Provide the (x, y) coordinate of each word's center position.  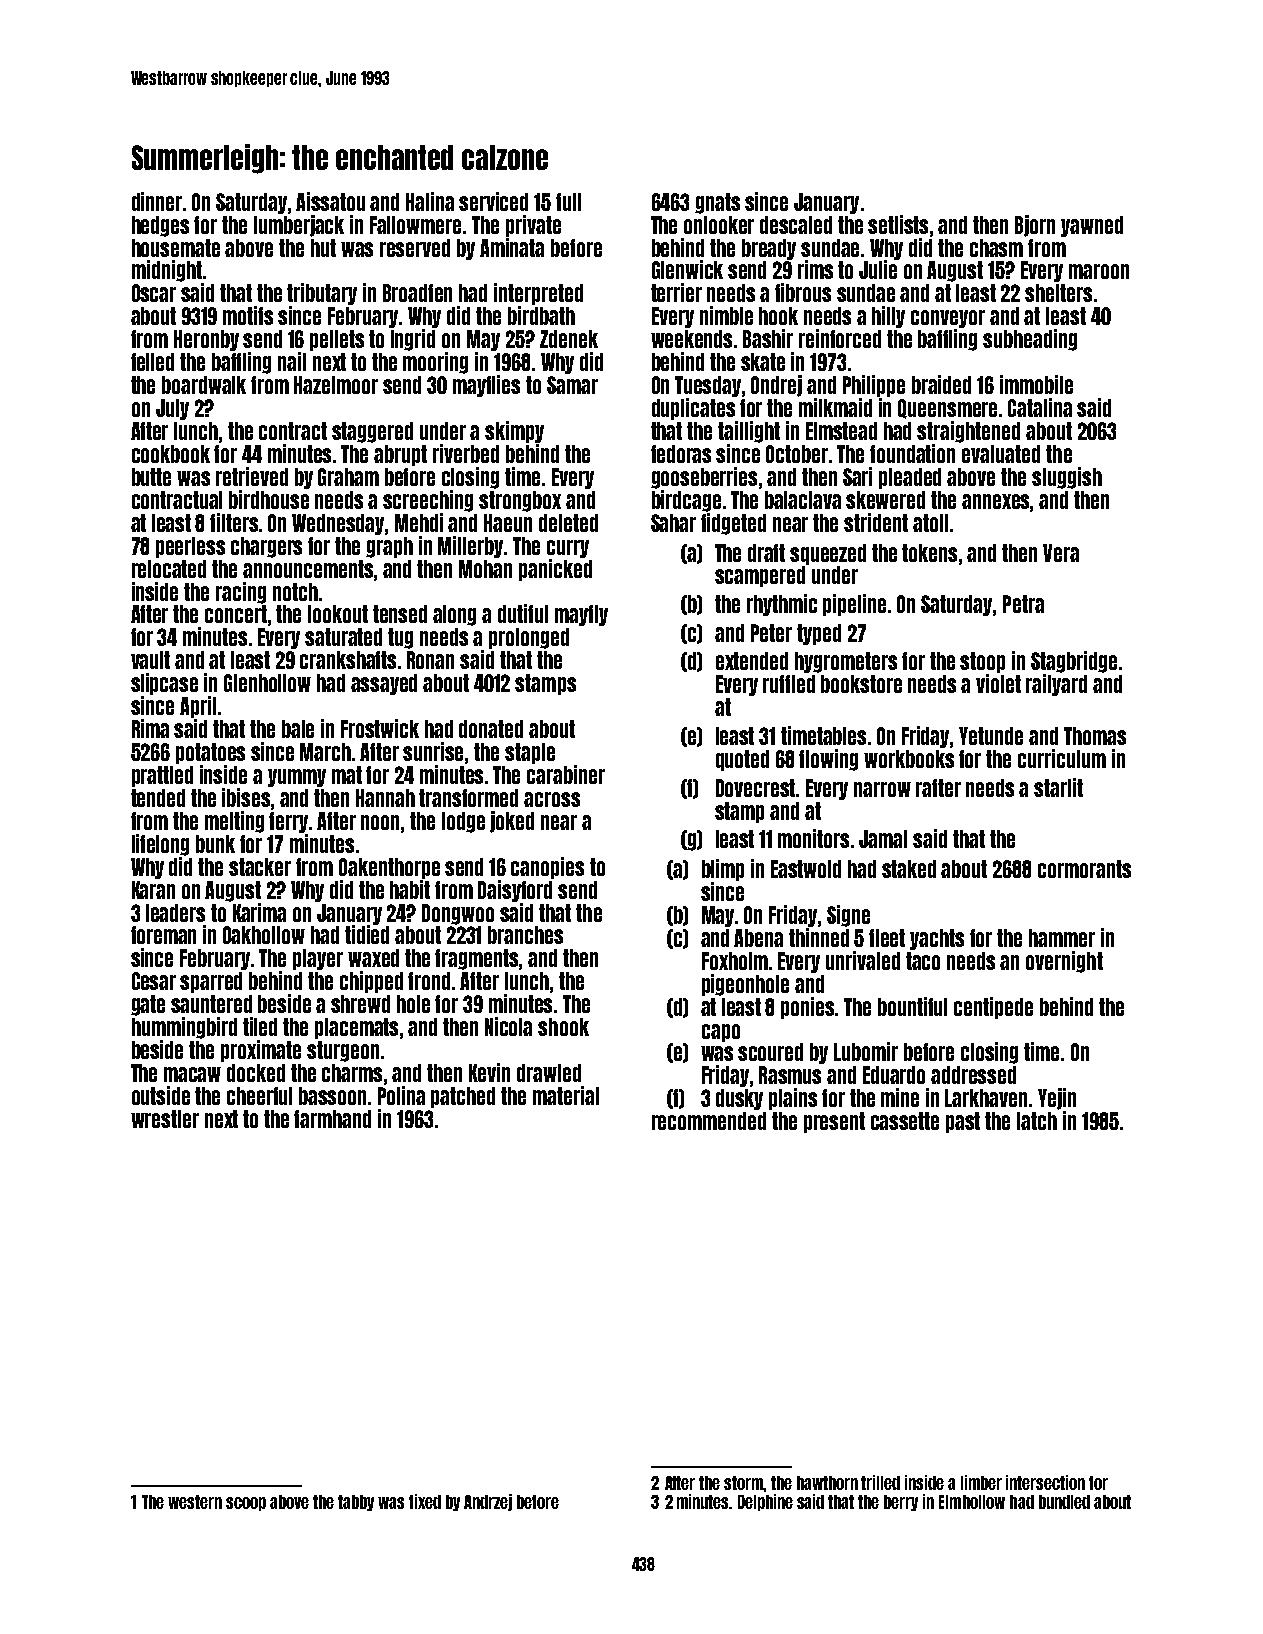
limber (981, 1482)
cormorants (1084, 869)
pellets (337, 340)
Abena (758, 938)
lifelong (160, 845)
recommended (709, 1121)
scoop (246, 1504)
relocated (169, 569)
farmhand (332, 1119)
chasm (996, 248)
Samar (572, 385)
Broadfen (417, 293)
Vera (1061, 553)
